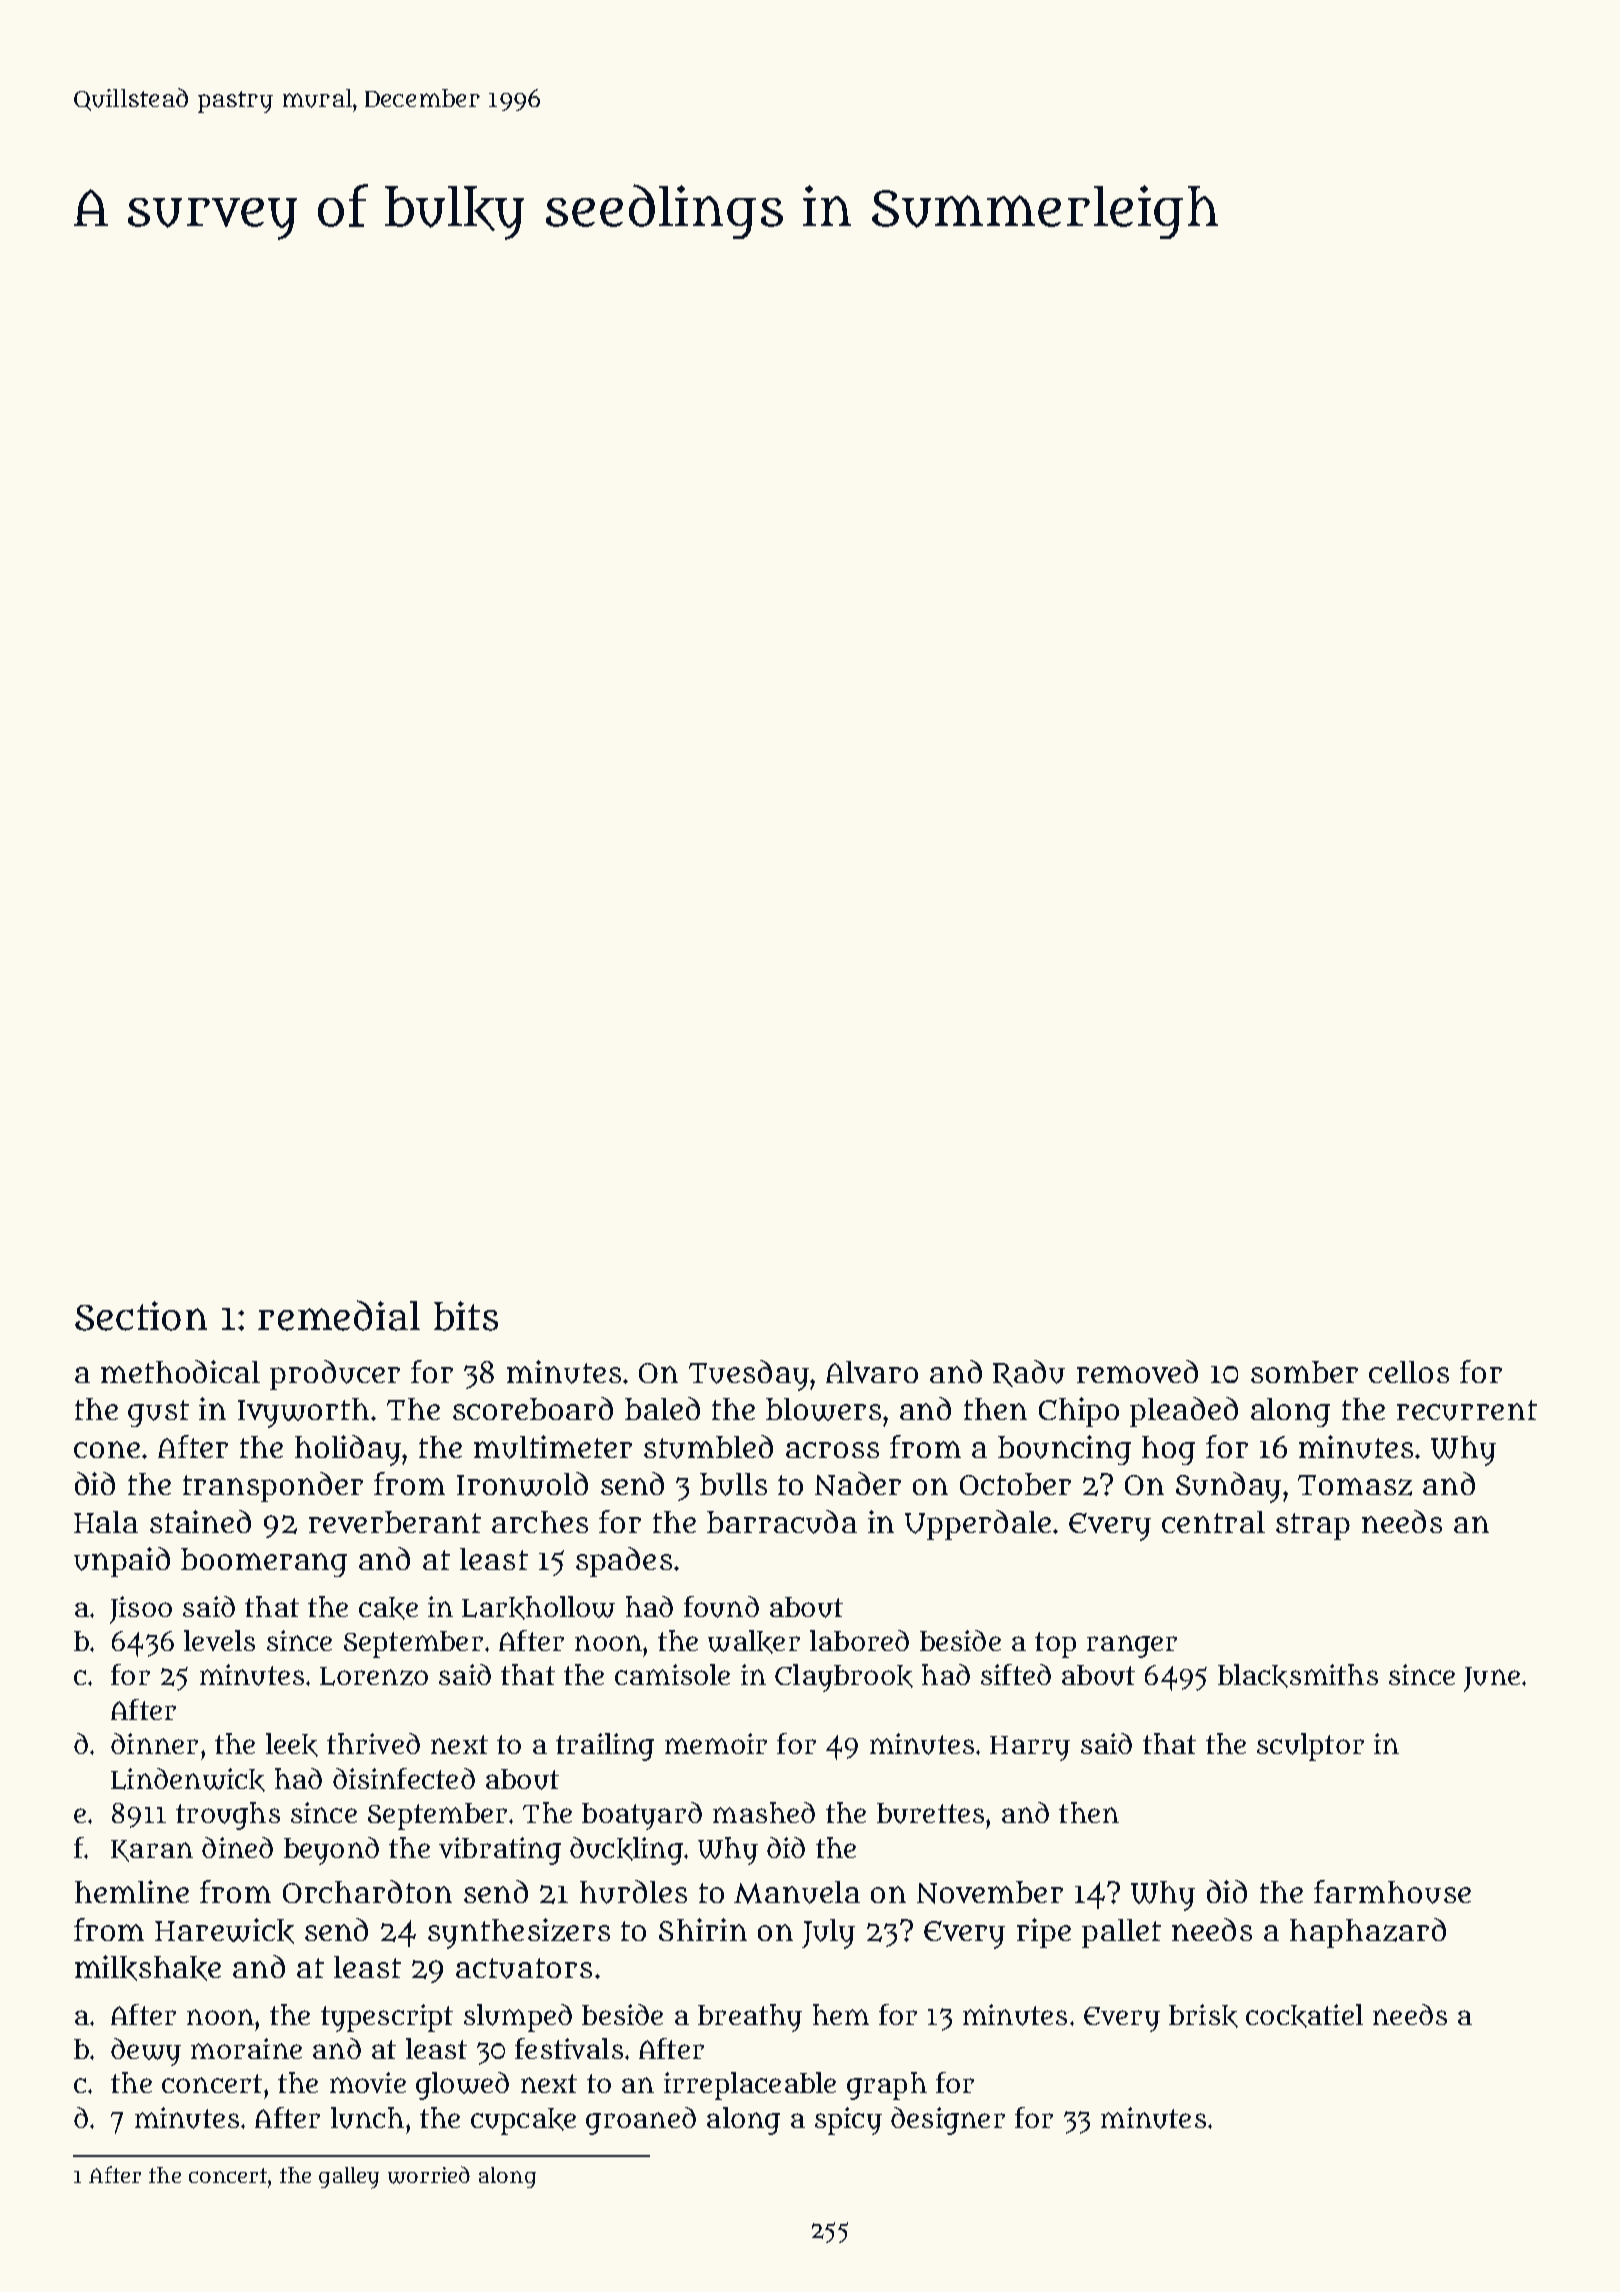 This screenshot has width=1620, height=2292. What do you see at coordinates (180, 1371) in the screenshot?
I see `methodical` at bounding box center [180, 1371].
